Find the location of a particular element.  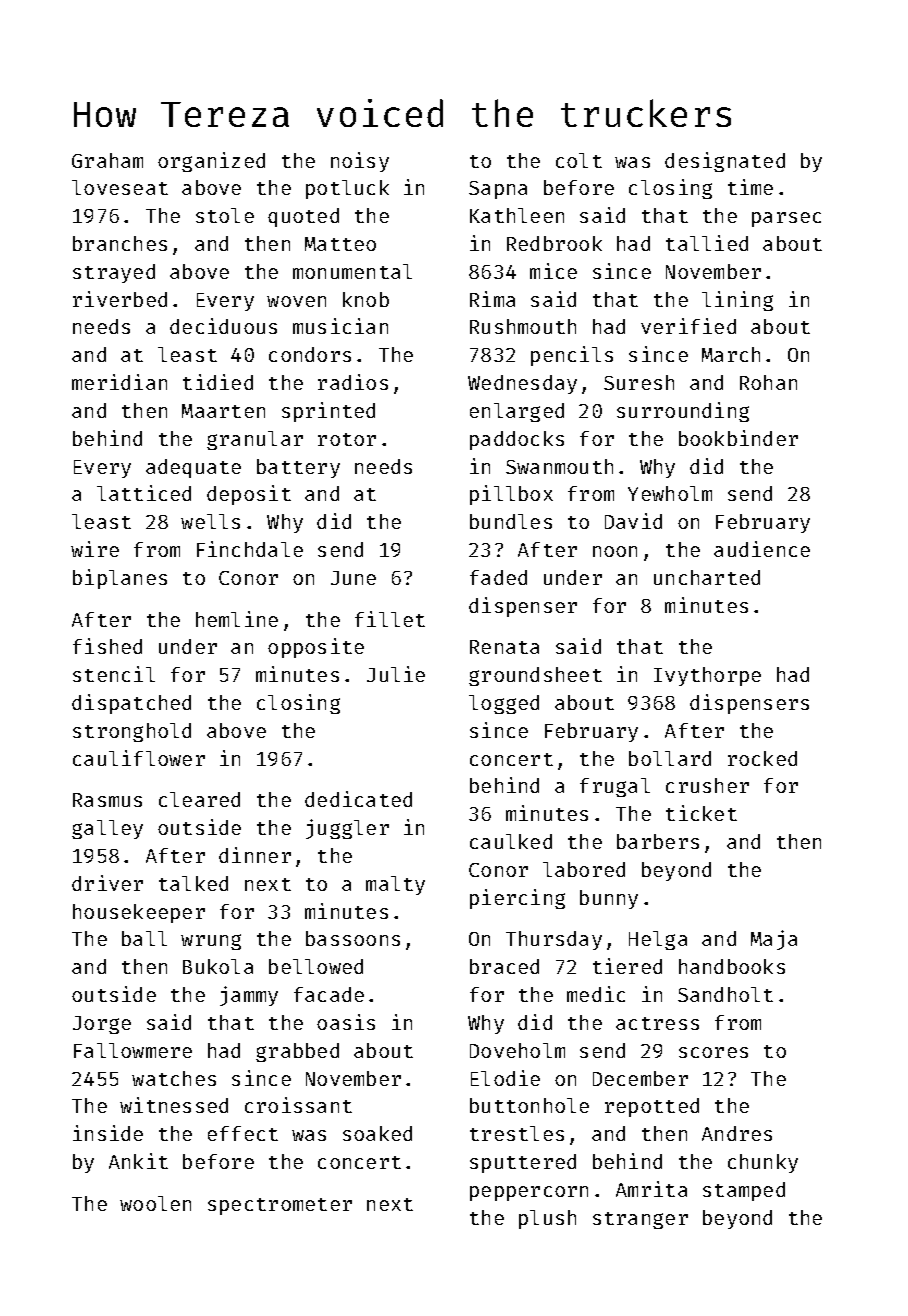

spectrometer is located at coordinates (280, 1206).
